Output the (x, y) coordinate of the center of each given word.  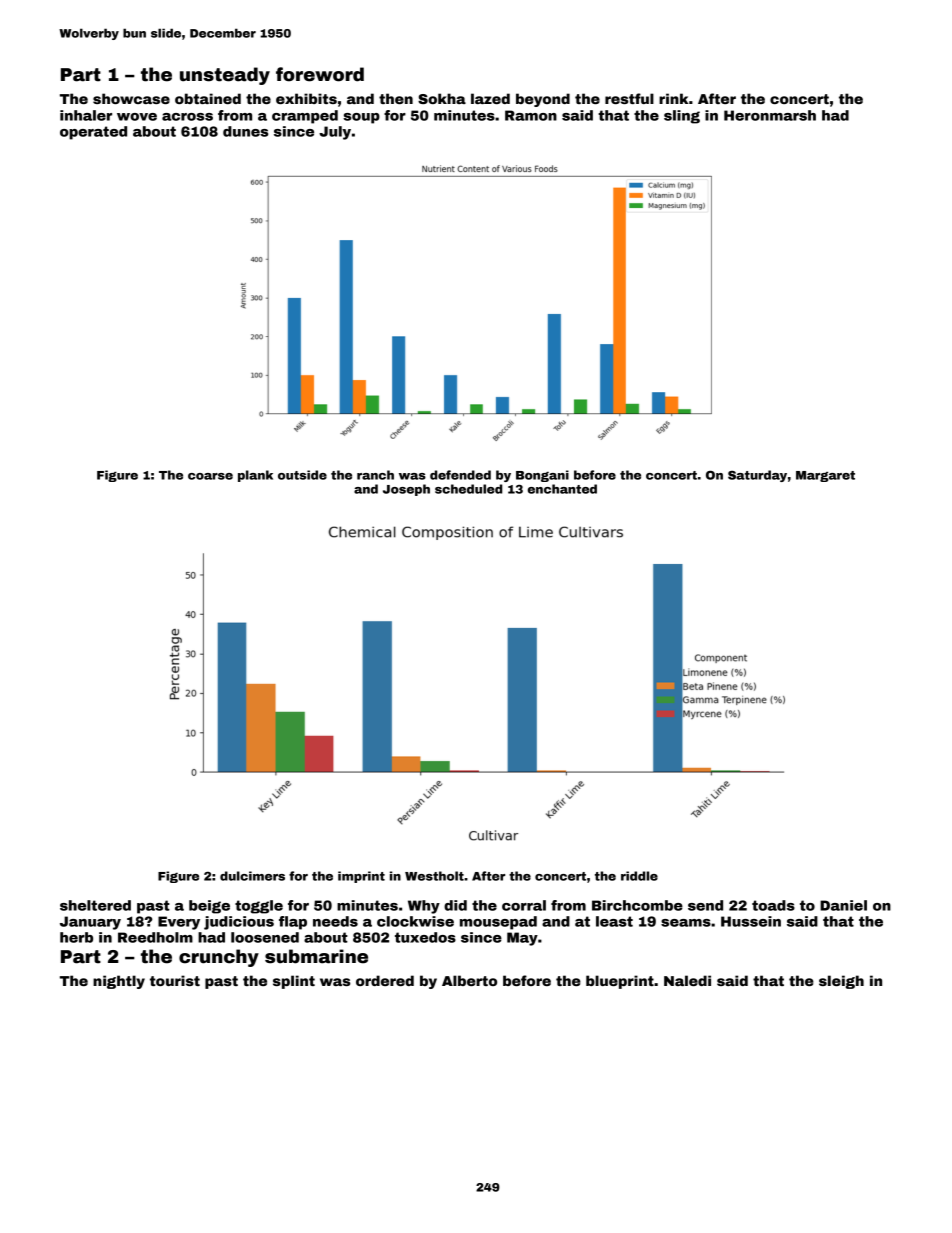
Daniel (843, 905)
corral (524, 905)
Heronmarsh (770, 115)
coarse (210, 476)
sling (682, 117)
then (396, 98)
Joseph (406, 490)
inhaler (86, 115)
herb (76, 937)
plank (255, 476)
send (705, 905)
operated (93, 133)
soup (361, 118)
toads (773, 905)
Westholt (434, 876)
